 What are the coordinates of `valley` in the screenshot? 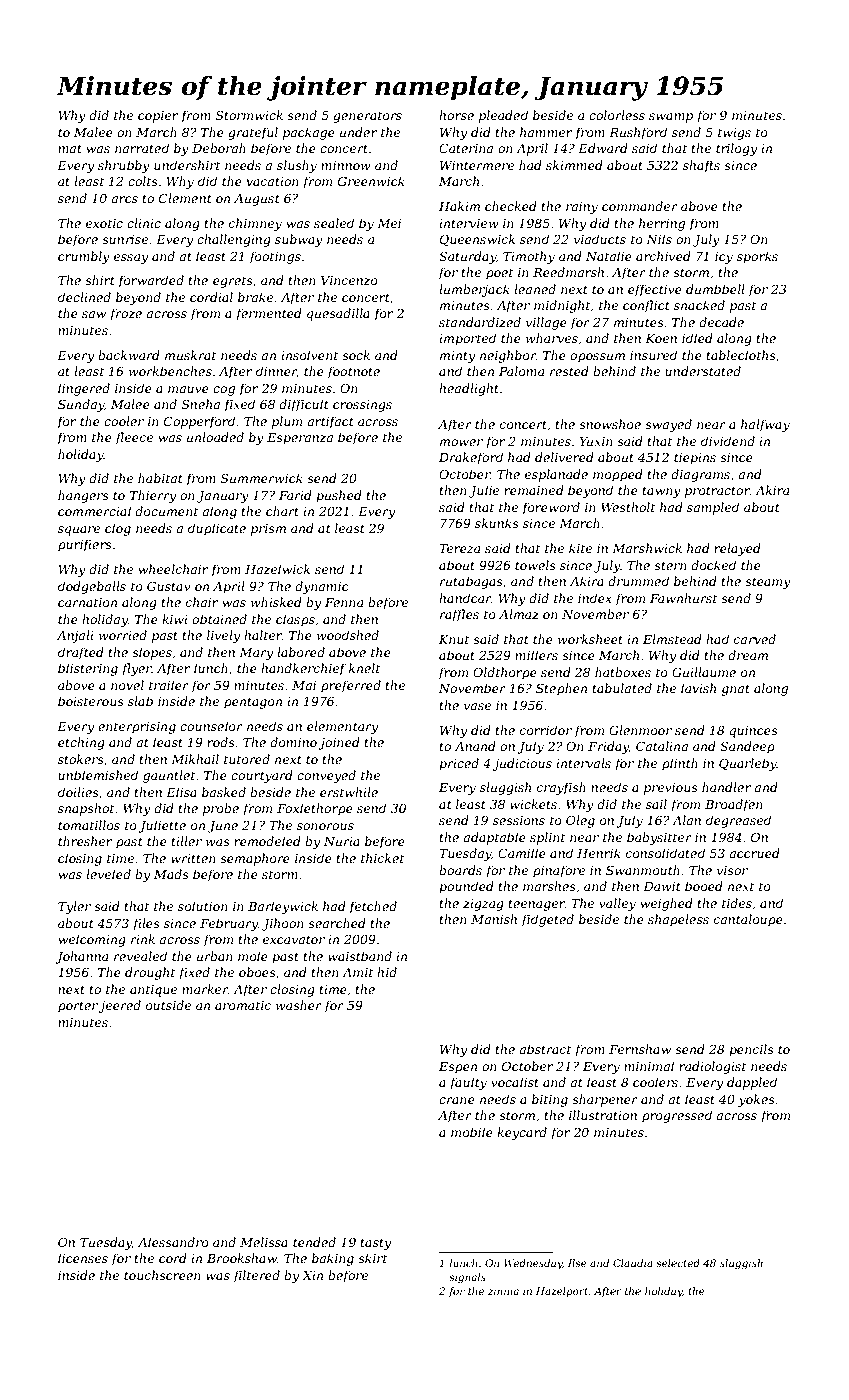 It's located at (617, 904).
